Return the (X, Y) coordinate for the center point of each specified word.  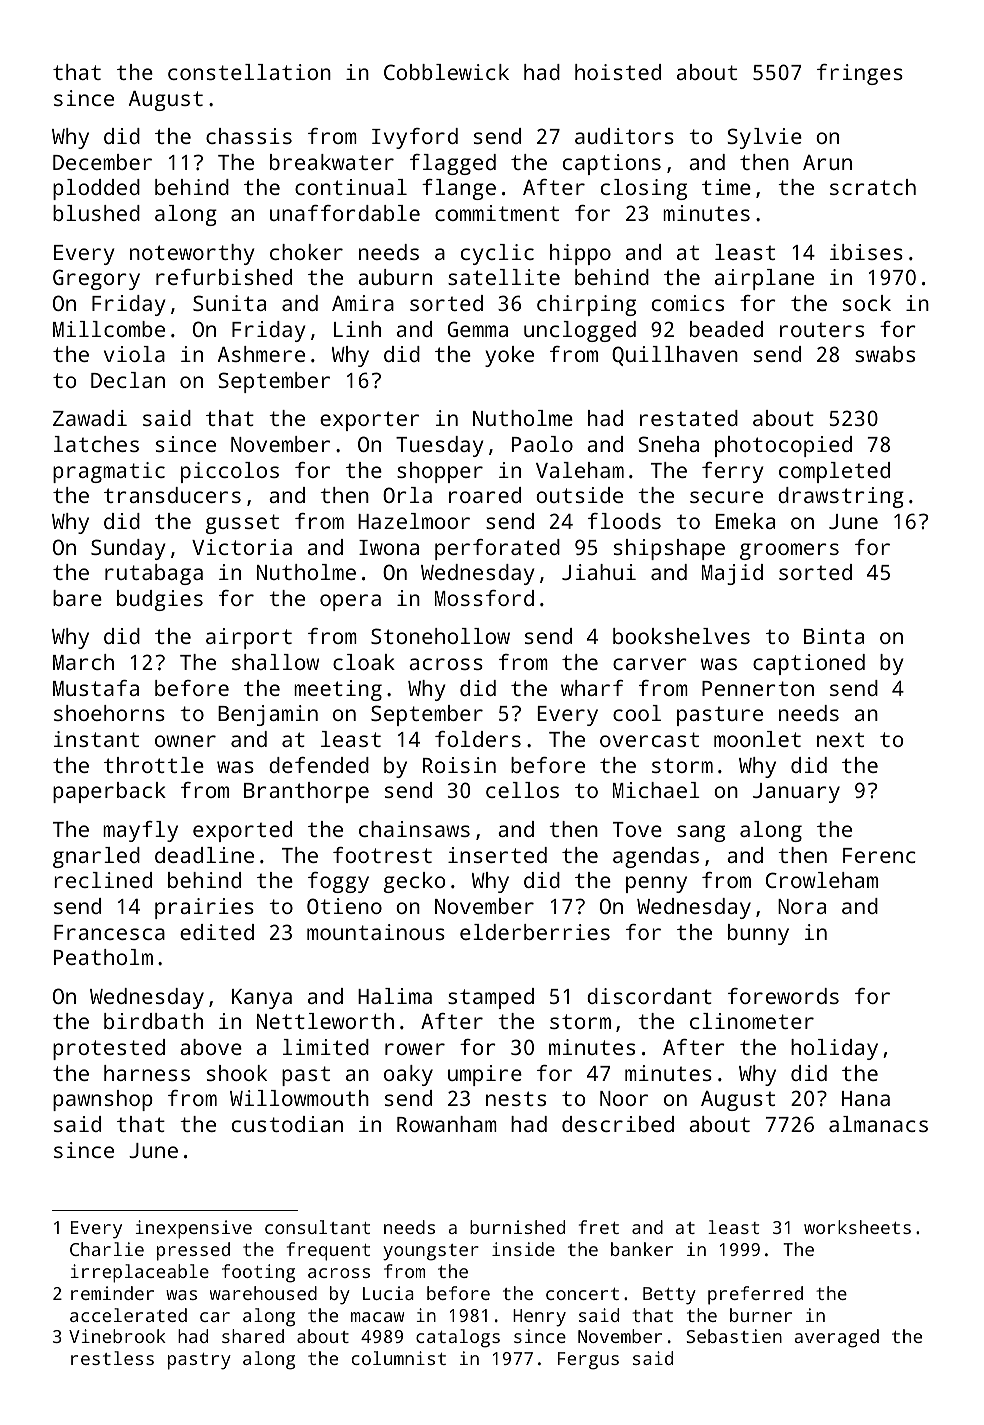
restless (112, 1358)
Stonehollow (440, 636)
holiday (834, 1049)
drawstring (841, 497)
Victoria (242, 547)
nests (516, 1098)
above (211, 1047)
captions (612, 164)
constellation (249, 72)
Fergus (588, 1361)
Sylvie (764, 138)
